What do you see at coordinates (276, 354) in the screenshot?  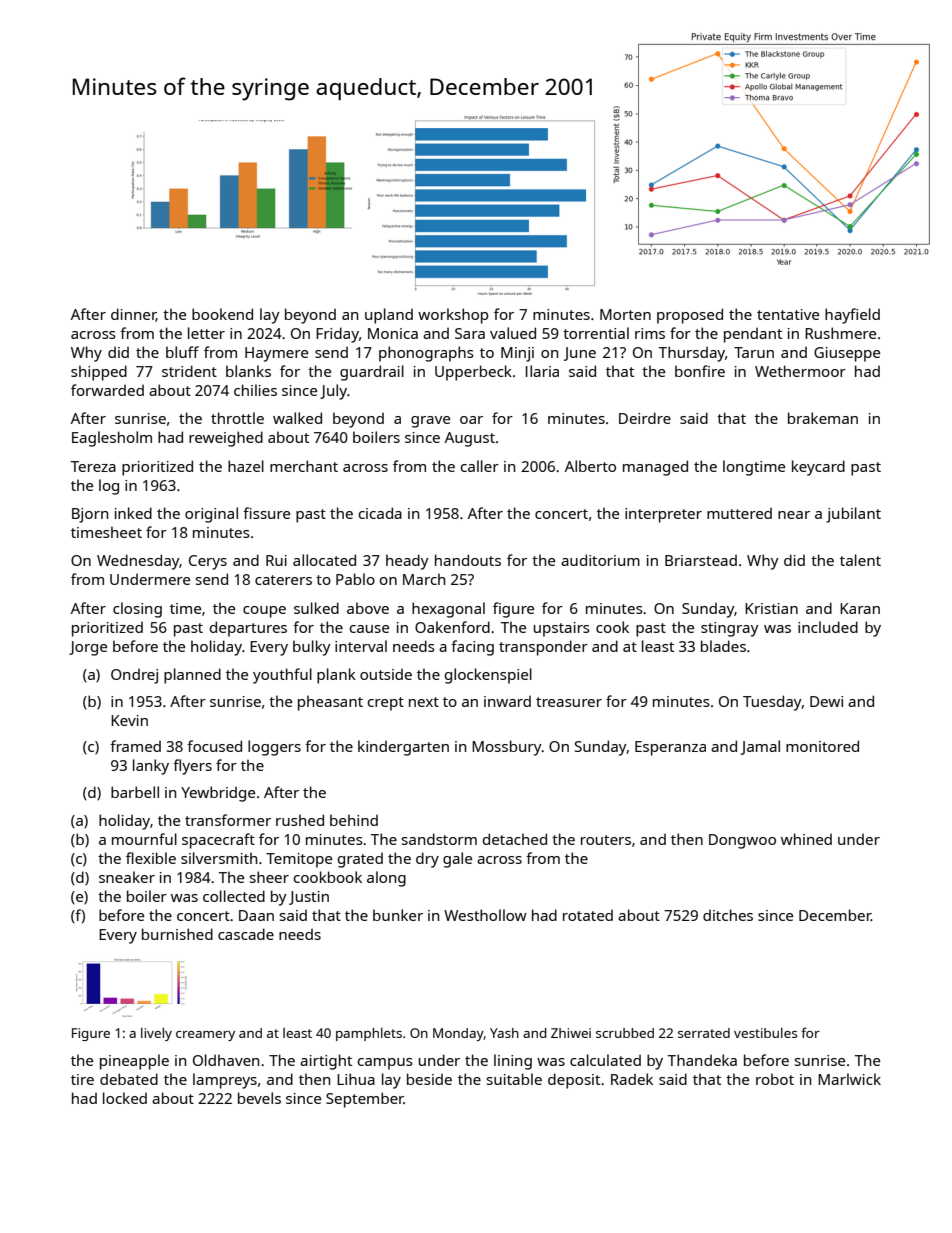 I see `Haymere` at bounding box center [276, 354].
